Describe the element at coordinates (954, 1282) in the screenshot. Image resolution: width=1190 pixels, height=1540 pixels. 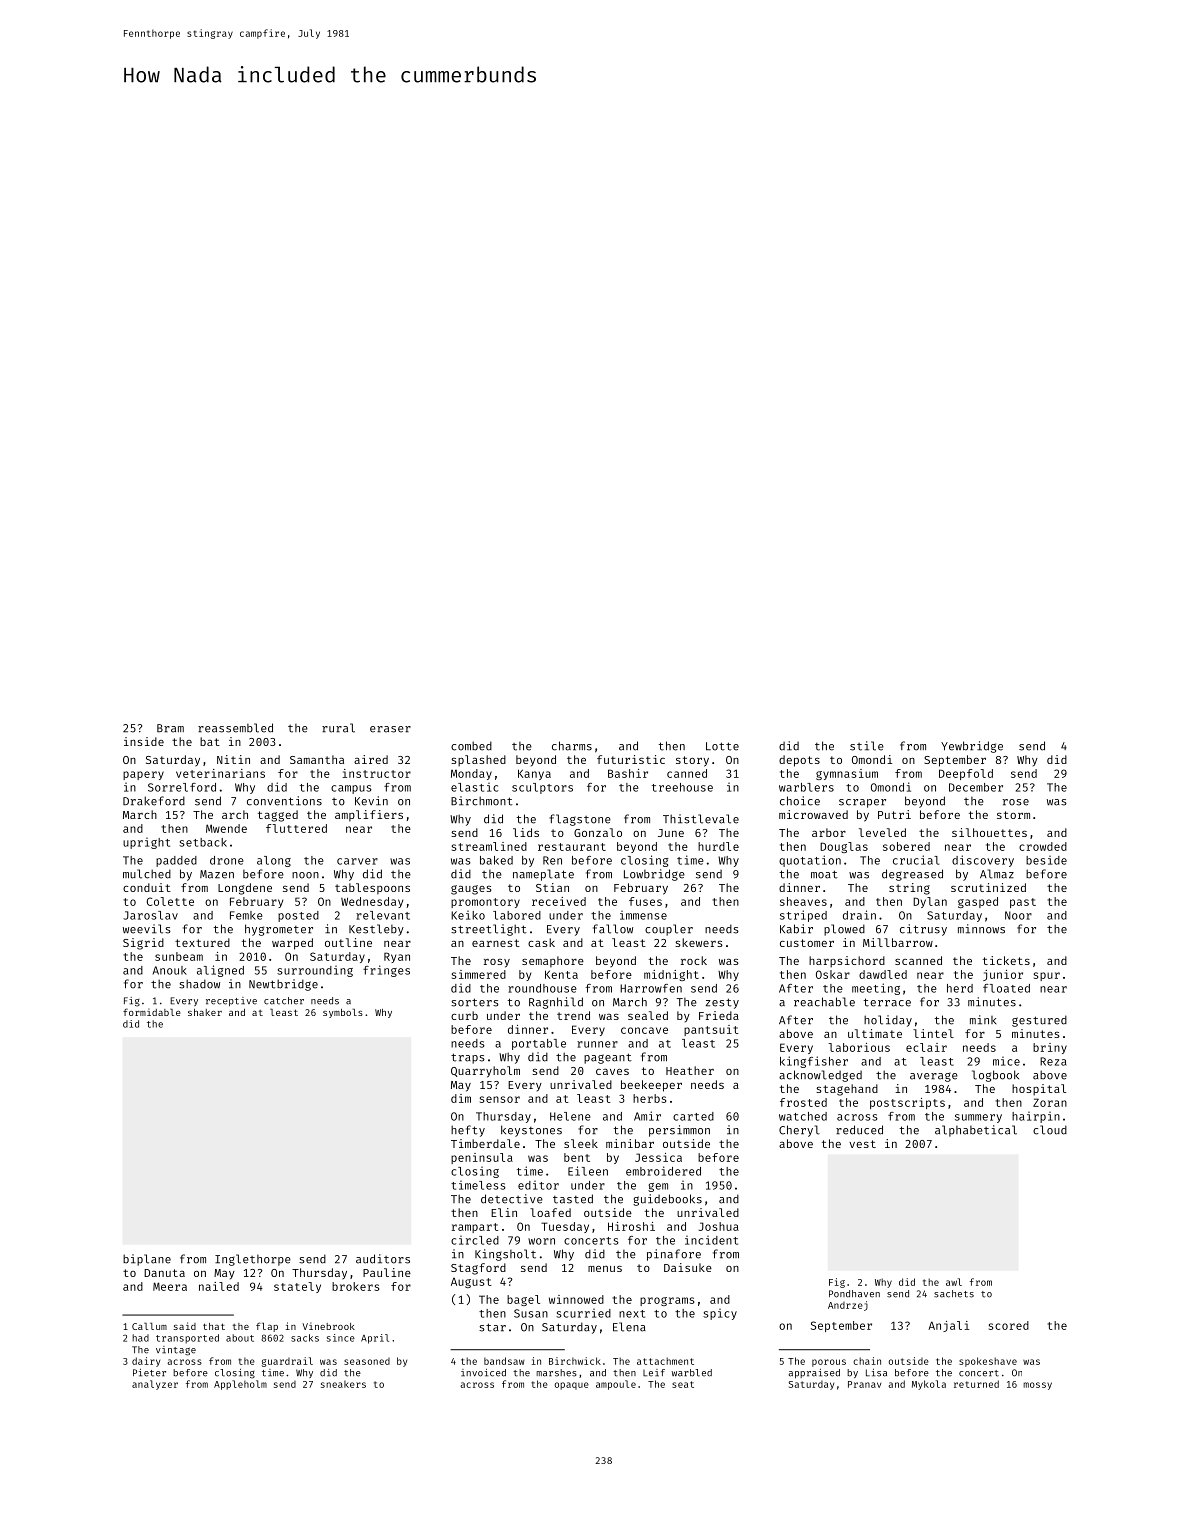
I see `awl` at that location.
